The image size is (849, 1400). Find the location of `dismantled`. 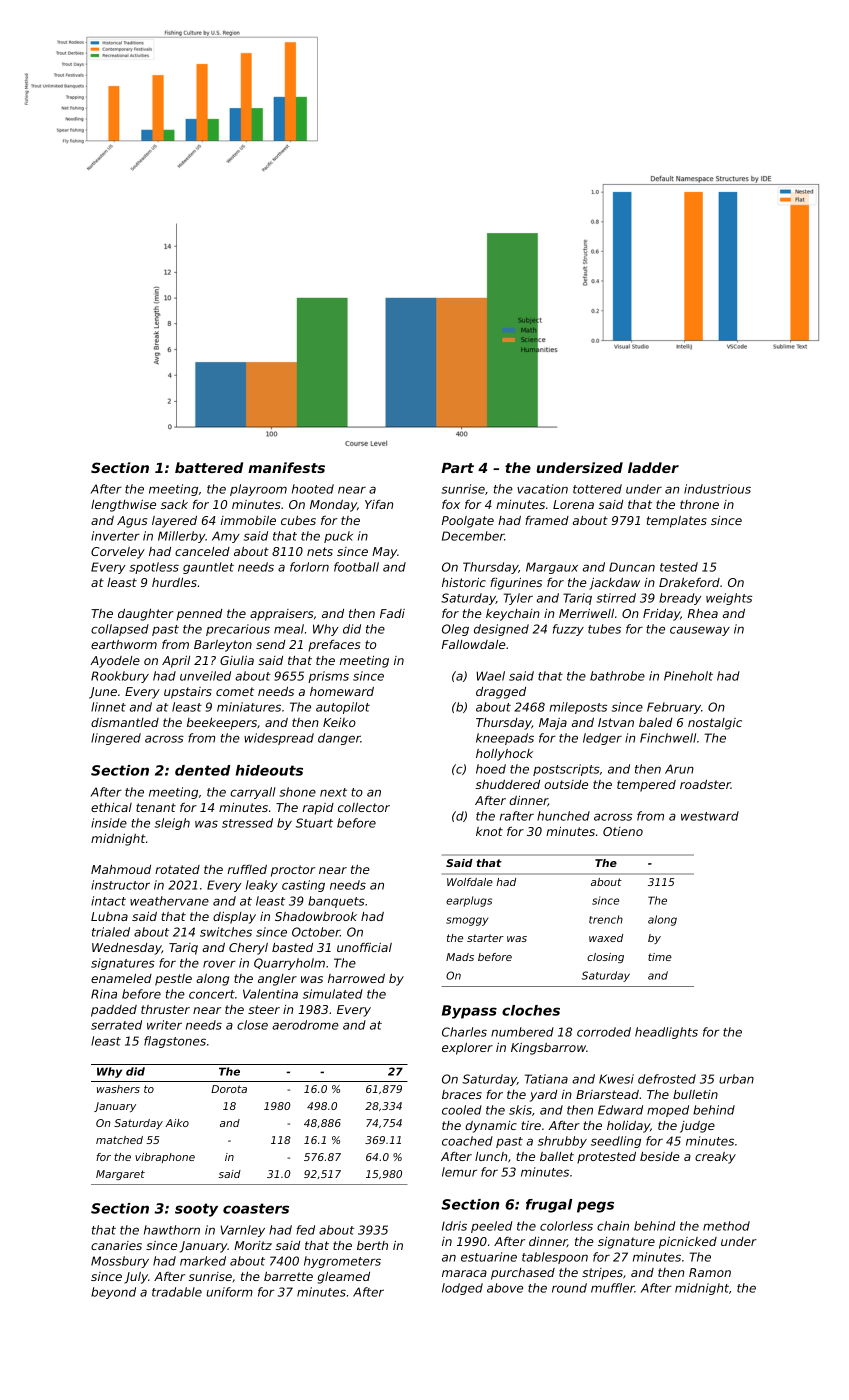

dismantled is located at coordinates (125, 722).
